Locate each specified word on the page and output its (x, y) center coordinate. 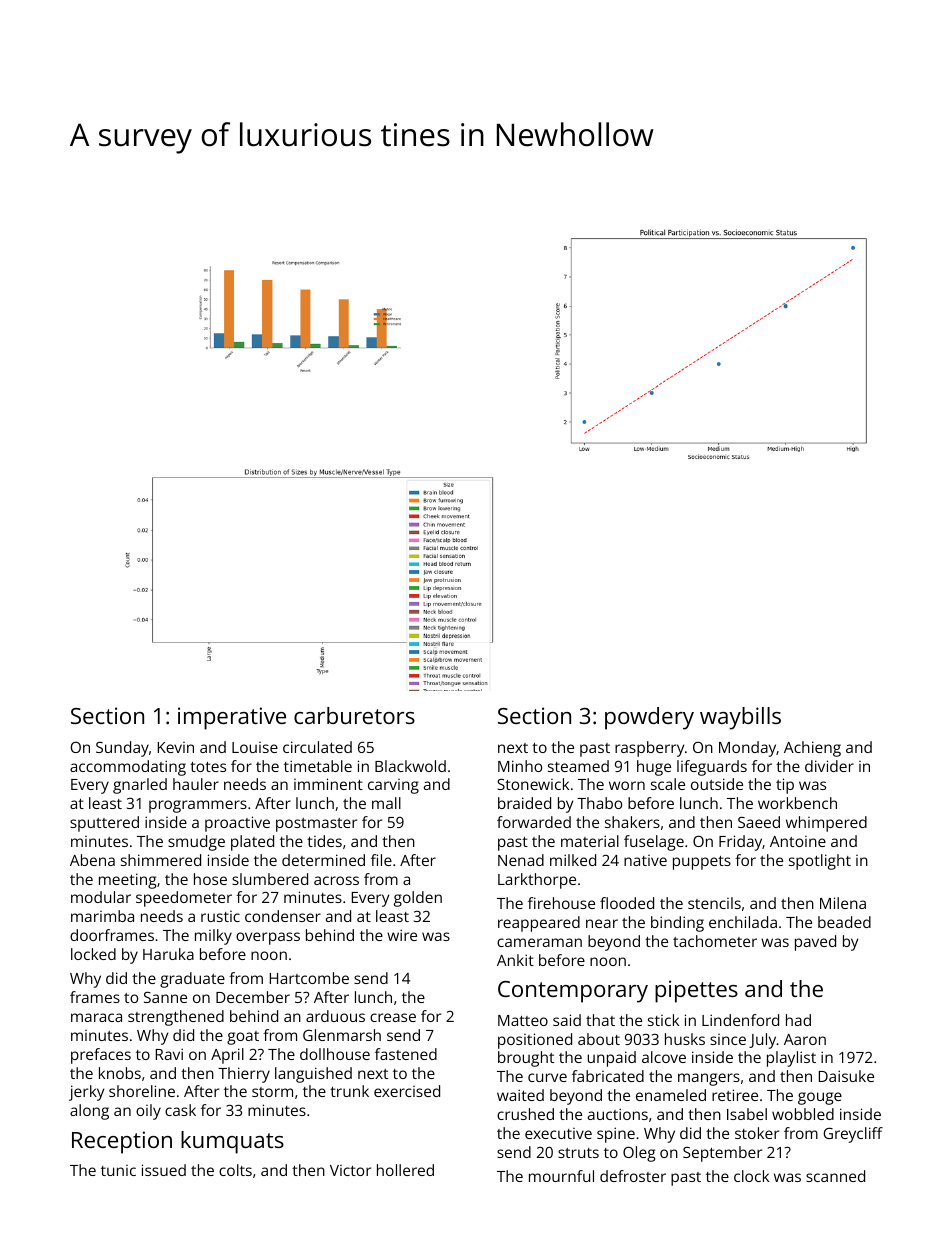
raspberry (649, 749)
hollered (405, 1170)
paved (815, 943)
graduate (192, 980)
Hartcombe (309, 978)
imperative (232, 718)
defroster (633, 1176)
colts (235, 1170)
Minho (520, 766)
